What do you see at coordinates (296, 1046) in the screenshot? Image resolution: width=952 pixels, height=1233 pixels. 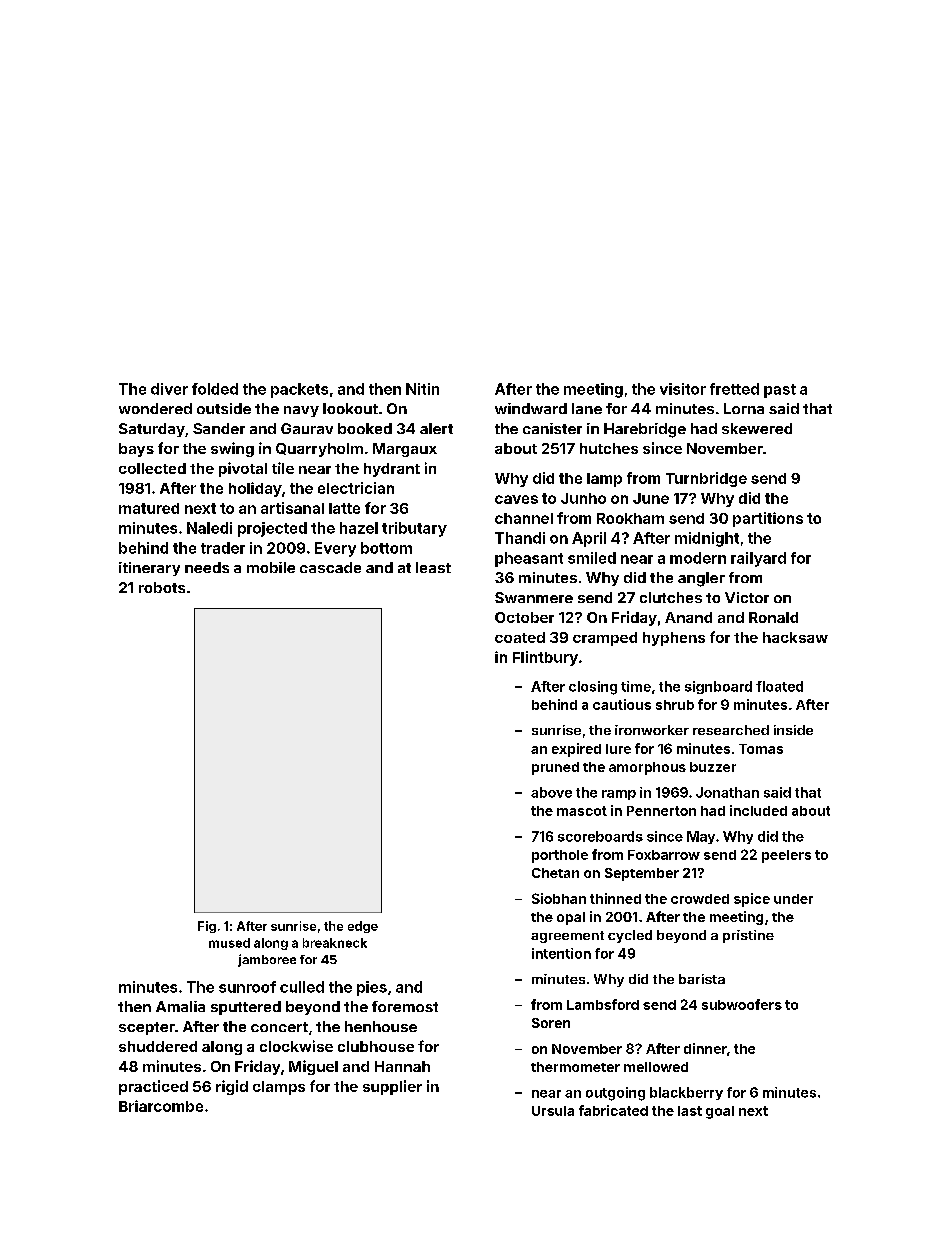 I see `clockwise` at bounding box center [296, 1046].
